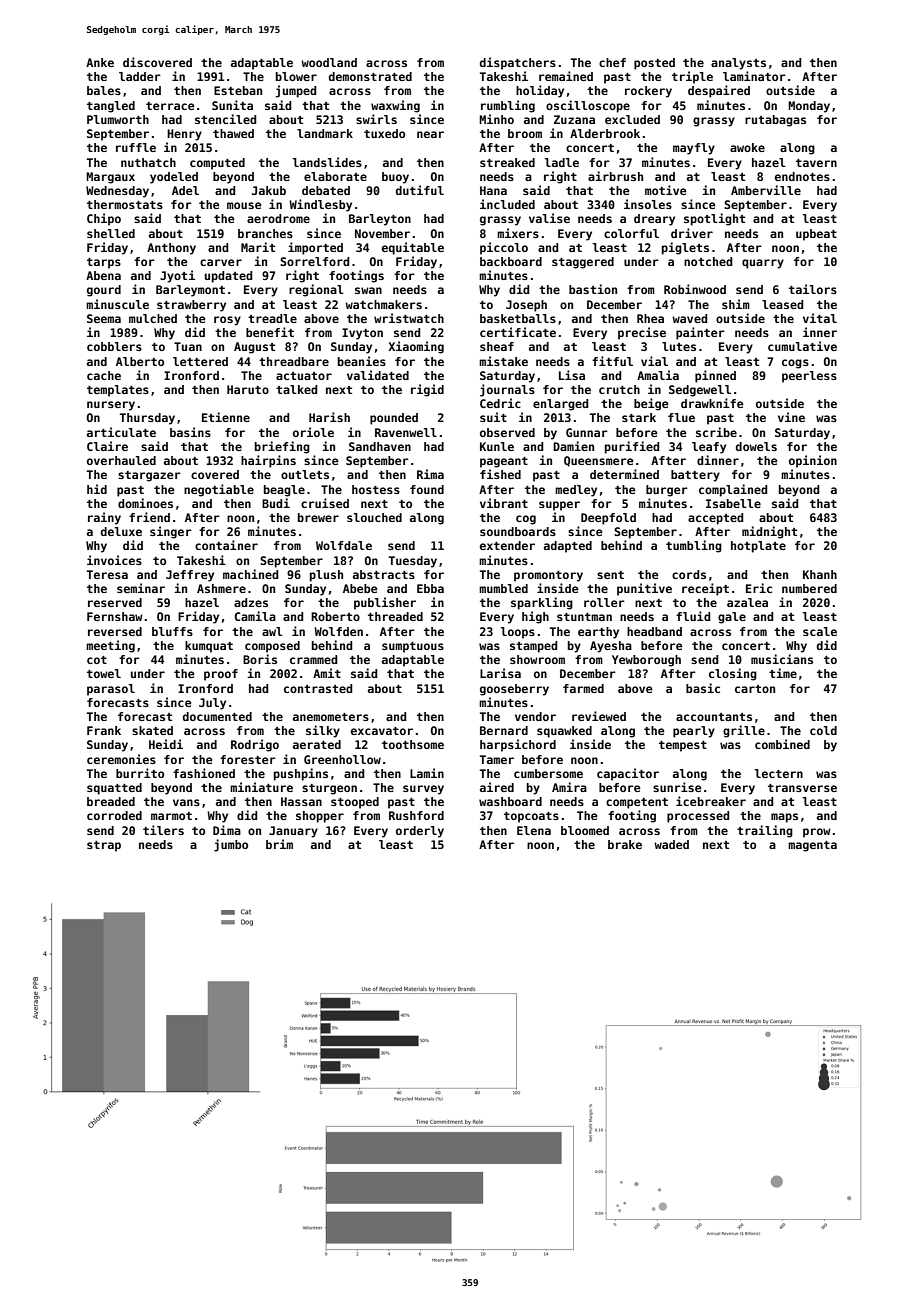 This document has width=924, height=1308. What do you see at coordinates (217, 716) in the document?
I see `documented` at bounding box center [217, 716].
